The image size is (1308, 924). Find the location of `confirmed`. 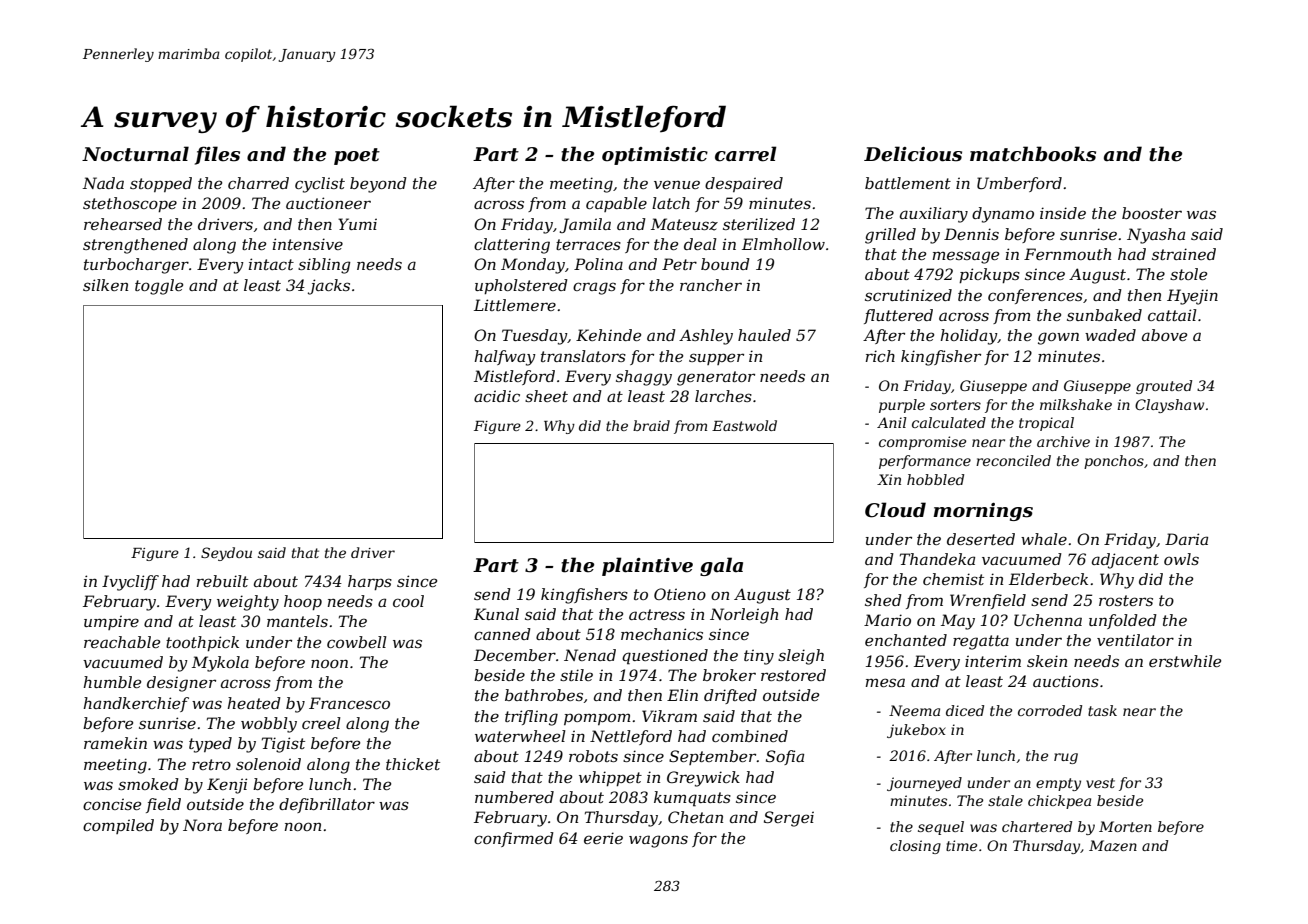

confirmed is located at coordinates (514, 839).
